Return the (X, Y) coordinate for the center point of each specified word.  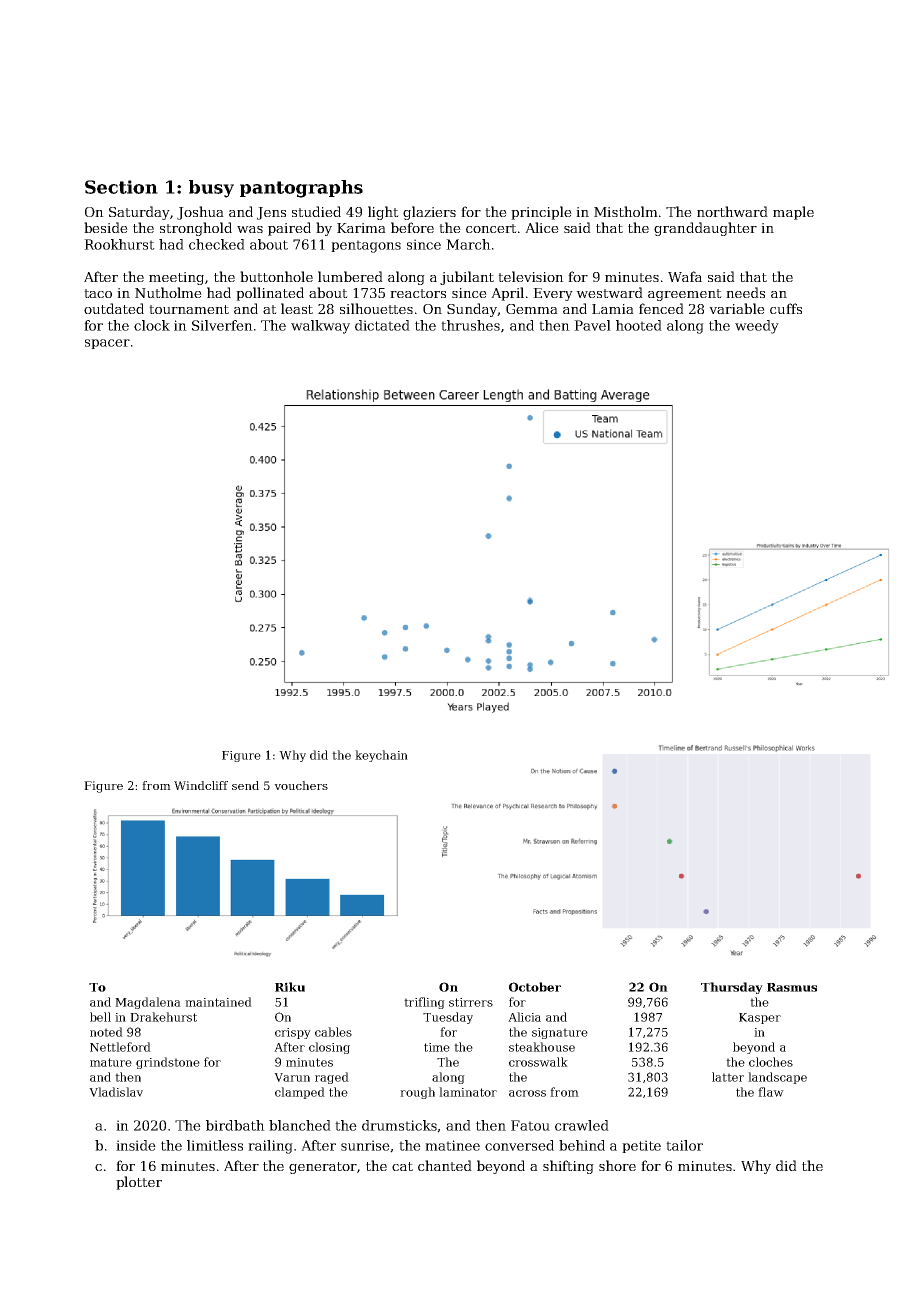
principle (541, 213)
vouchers (301, 785)
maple (793, 213)
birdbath (235, 1125)
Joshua (200, 213)
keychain (381, 756)
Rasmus (792, 987)
